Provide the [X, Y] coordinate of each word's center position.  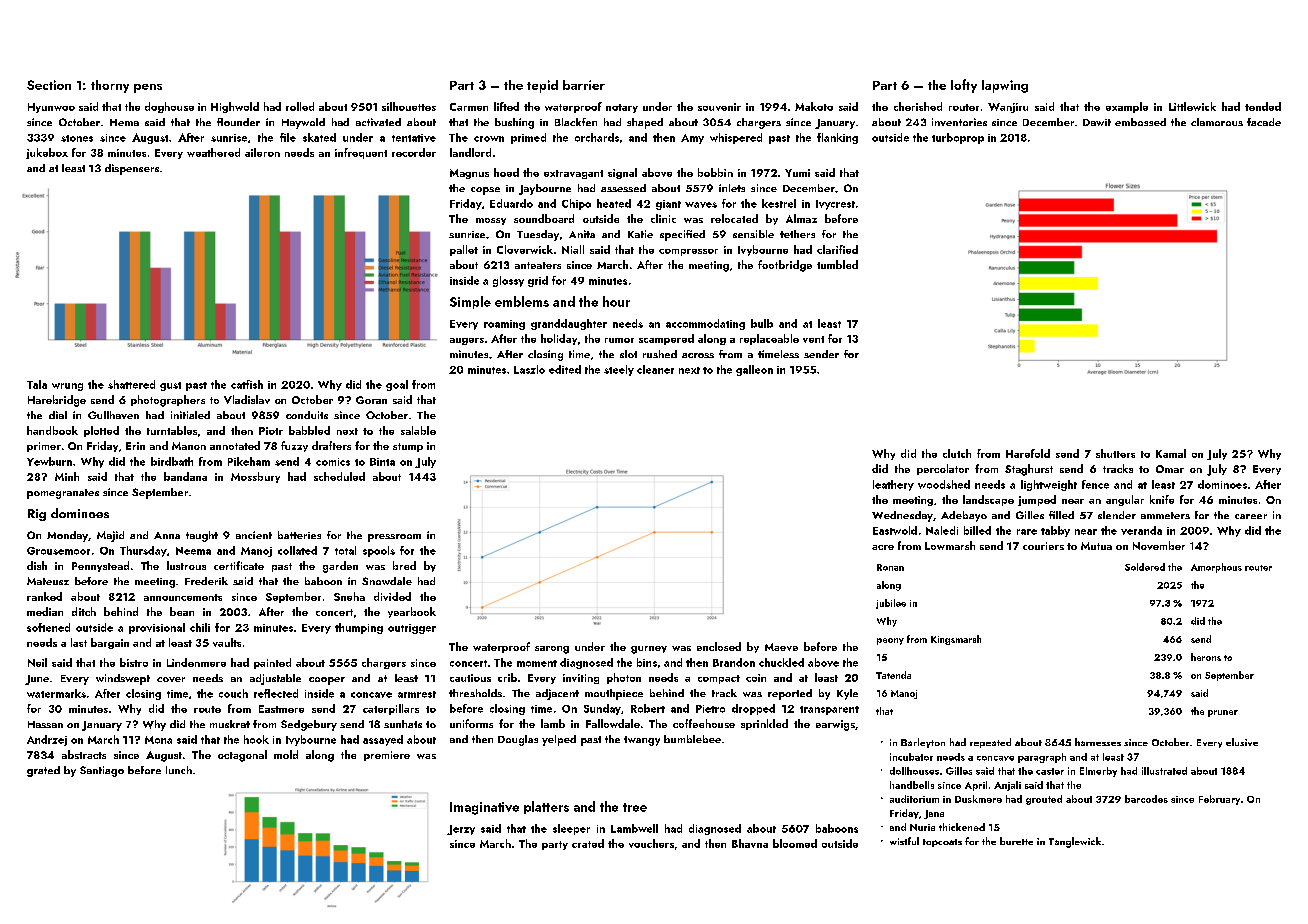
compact [719, 679]
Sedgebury [309, 725]
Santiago [102, 771]
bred [404, 565]
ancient [254, 535]
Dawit [1097, 122]
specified [682, 235]
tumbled [837, 264]
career [1251, 516]
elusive [1242, 742]
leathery [893, 485]
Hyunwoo [51, 108]
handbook [52, 430]
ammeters [1165, 515]
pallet [464, 250]
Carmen [469, 107]
